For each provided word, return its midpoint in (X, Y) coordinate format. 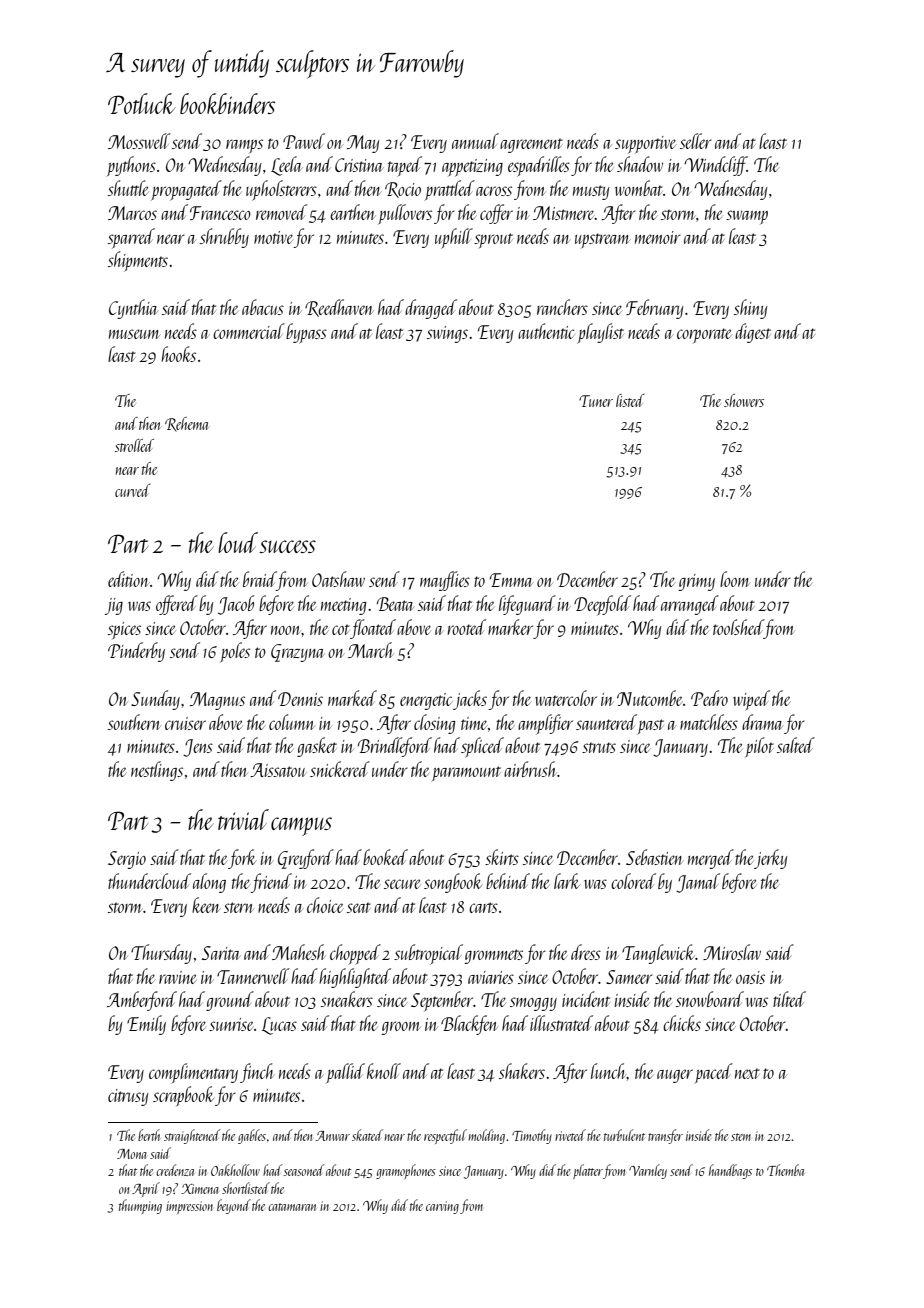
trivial (243, 819)
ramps (244, 146)
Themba (785, 1170)
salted (796, 745)
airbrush (530, 769)
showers (744, 400)
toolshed (738, 627)
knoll (384, 1071)
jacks (470, 700)
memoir (658, 237)
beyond (234, 1206)
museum (134, 334)
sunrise (231, 1024)
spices (124, 630)
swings (447, 334)
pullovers (405, 214)
